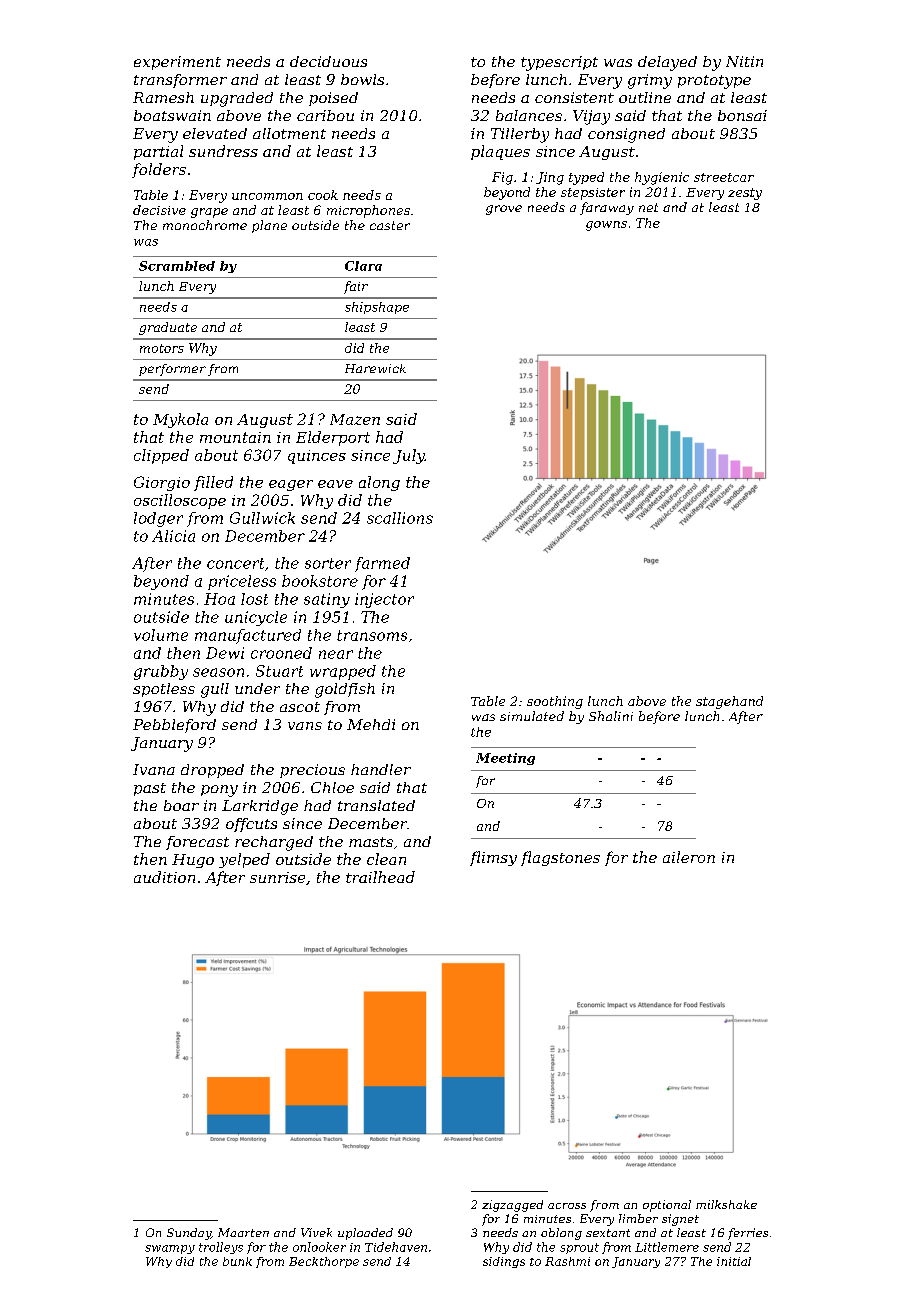 The height and width of the screenshot is (1316, 908). Describe the element at coordinates (726, 1204) in the screenshot. I see `milkshake` at that location.
